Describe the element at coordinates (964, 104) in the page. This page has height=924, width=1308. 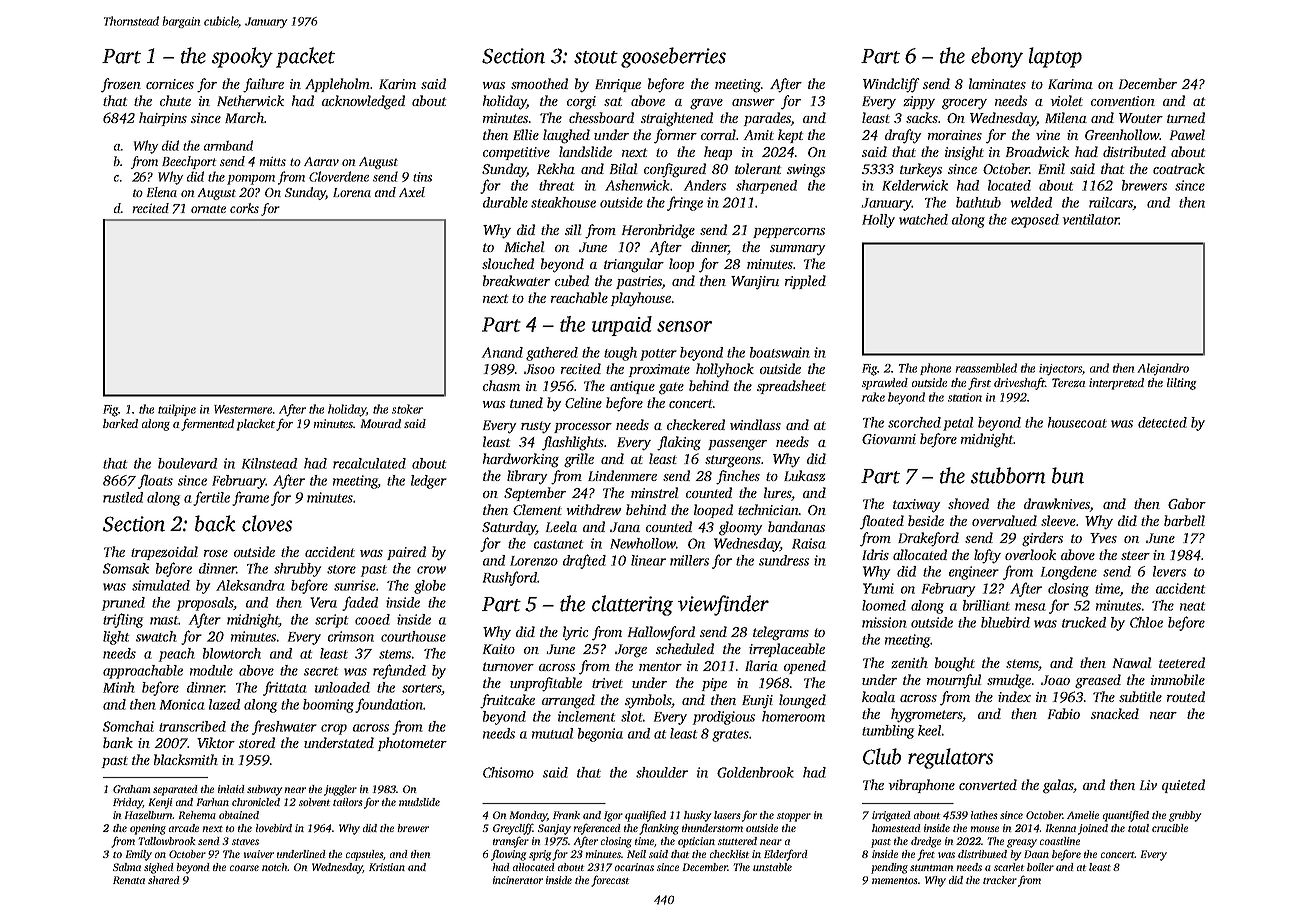
I see `grocery` at that location.
